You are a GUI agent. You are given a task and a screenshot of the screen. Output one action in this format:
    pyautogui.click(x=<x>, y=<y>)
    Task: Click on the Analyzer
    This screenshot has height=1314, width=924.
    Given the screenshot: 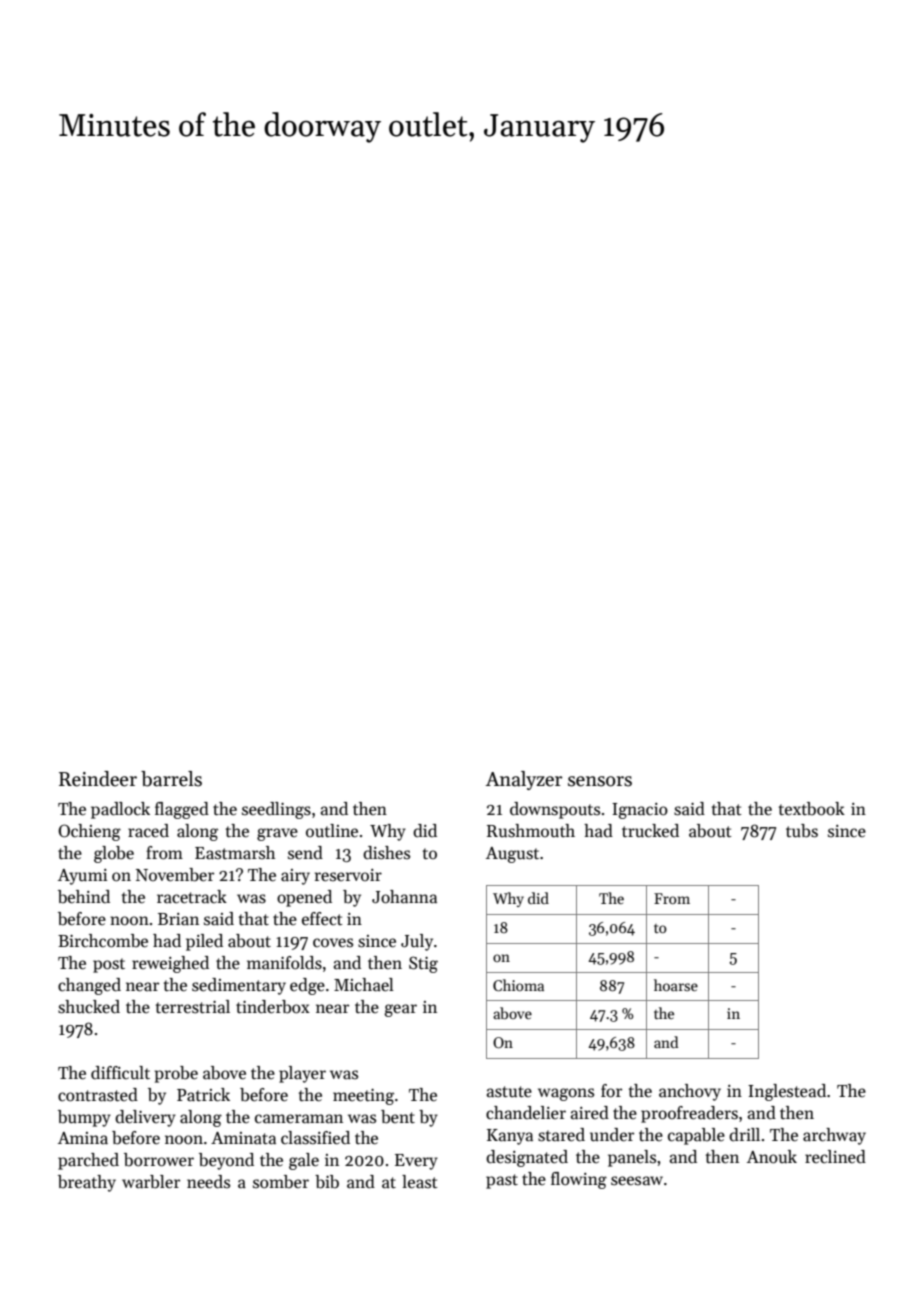 What is the action you would take?
    pyautogui.click(x=523, y=780)
